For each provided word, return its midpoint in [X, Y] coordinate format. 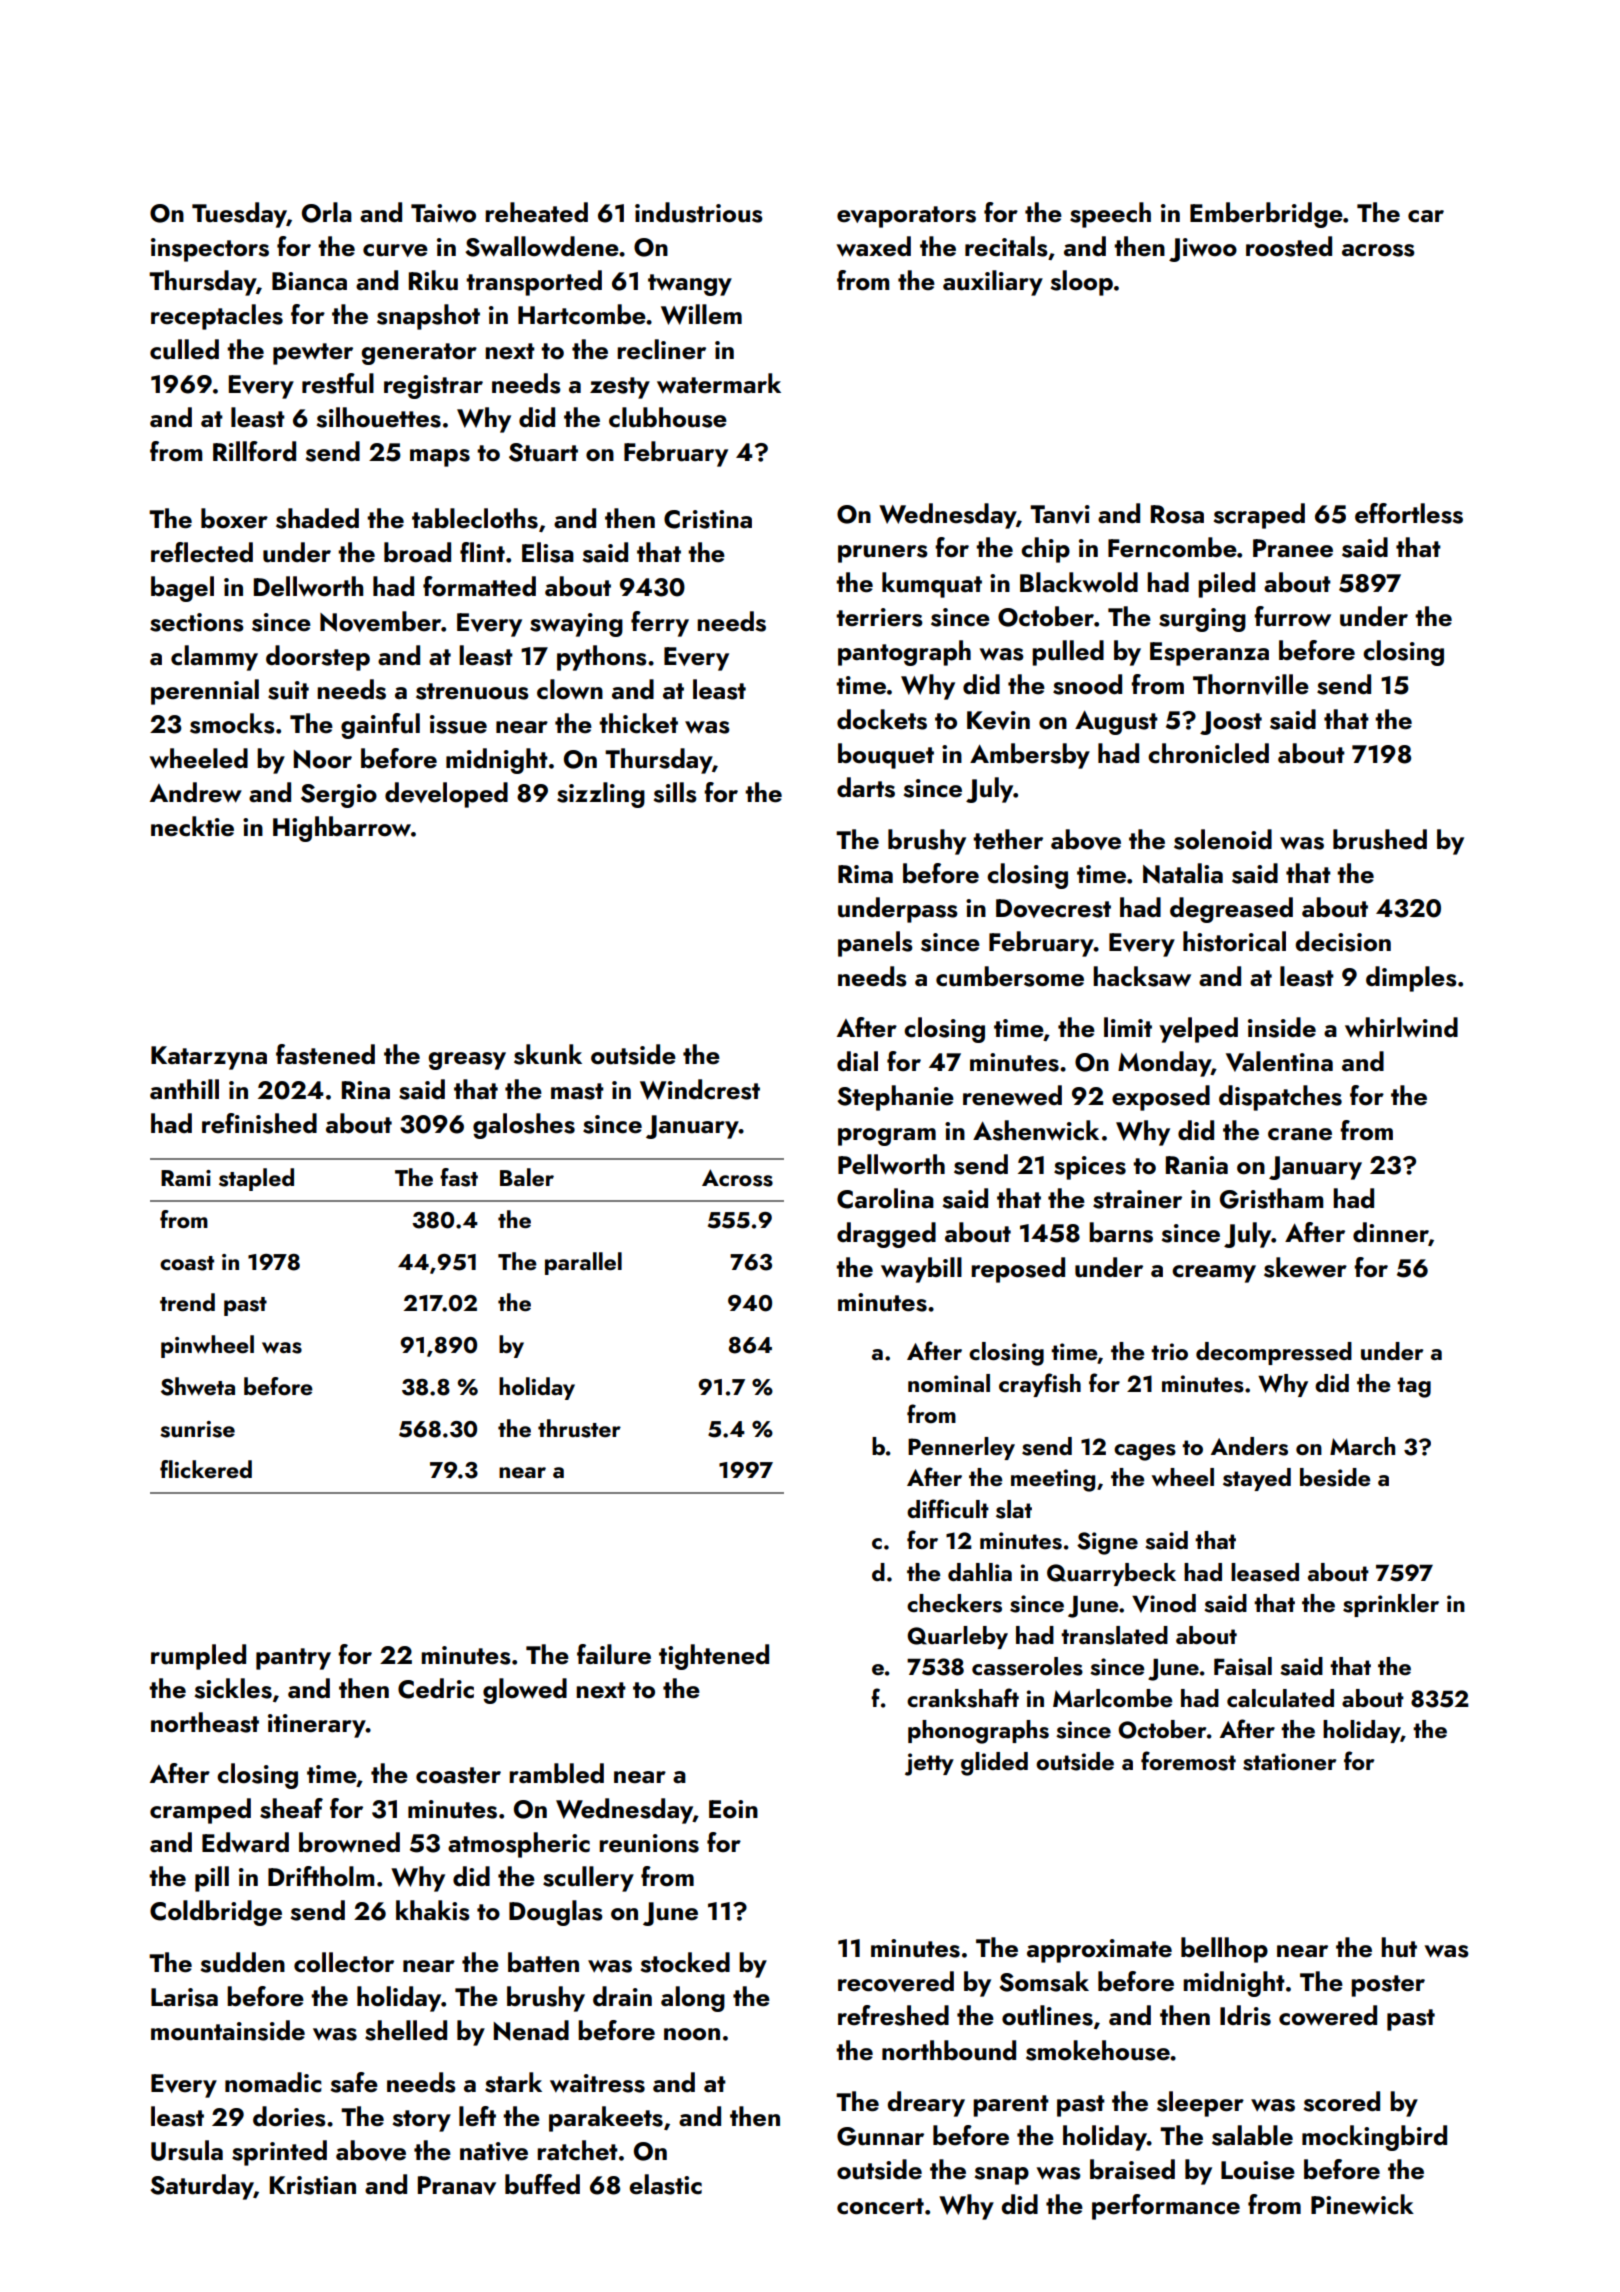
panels [875, 944]
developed [446, 795]
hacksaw [1142, 976]
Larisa [184, 1997]
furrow [1292, 616]
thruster [579, 1428]
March [1362, 1446]
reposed [1018, 1270]
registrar [433, 387]
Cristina [708, 519]
